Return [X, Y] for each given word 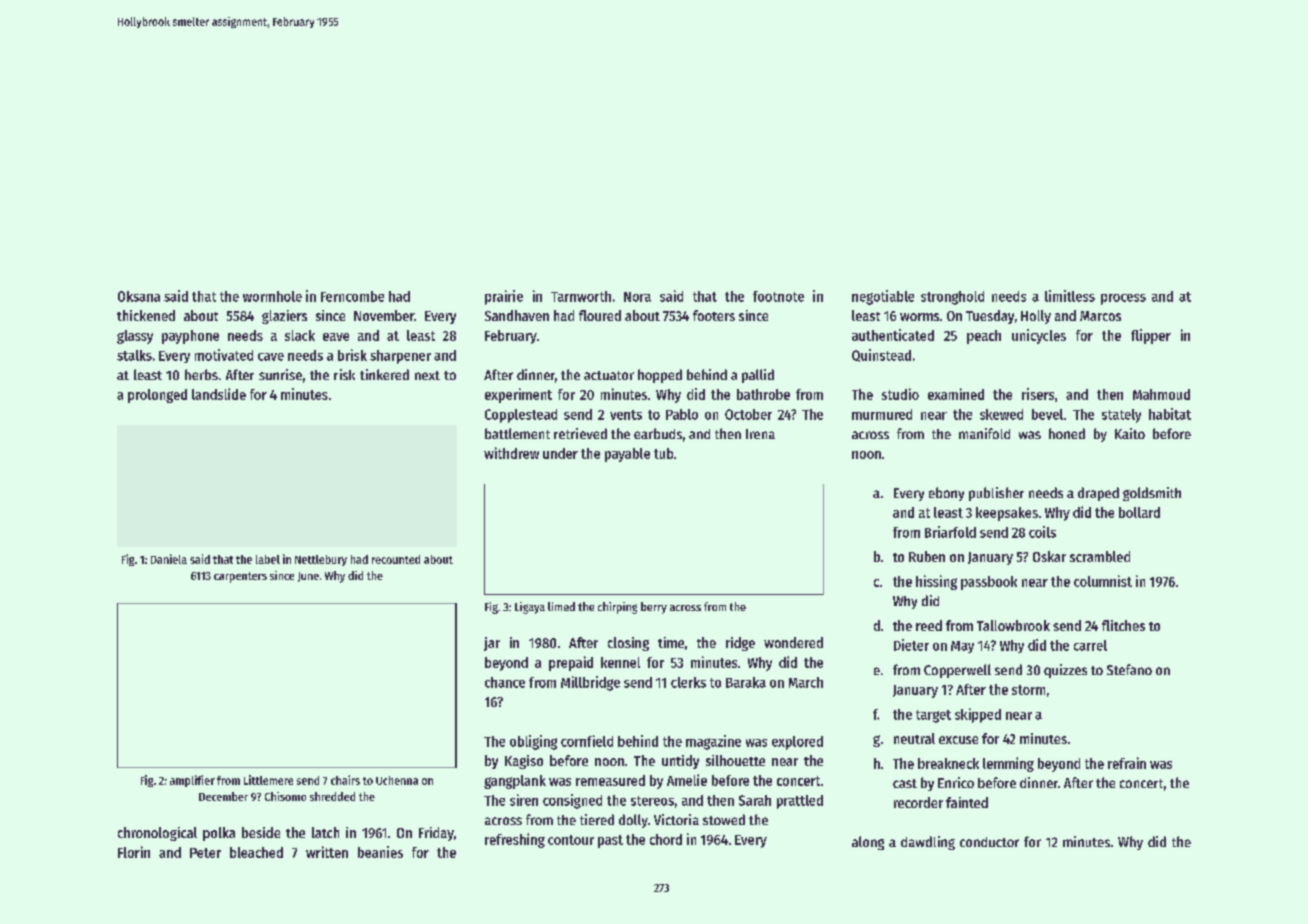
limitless [1070, 296]
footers [714, 315]
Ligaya [530, 608]
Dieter [911, 645]
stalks [134, 355]
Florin [134, 852]
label [268, 559]
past [610, 841]
